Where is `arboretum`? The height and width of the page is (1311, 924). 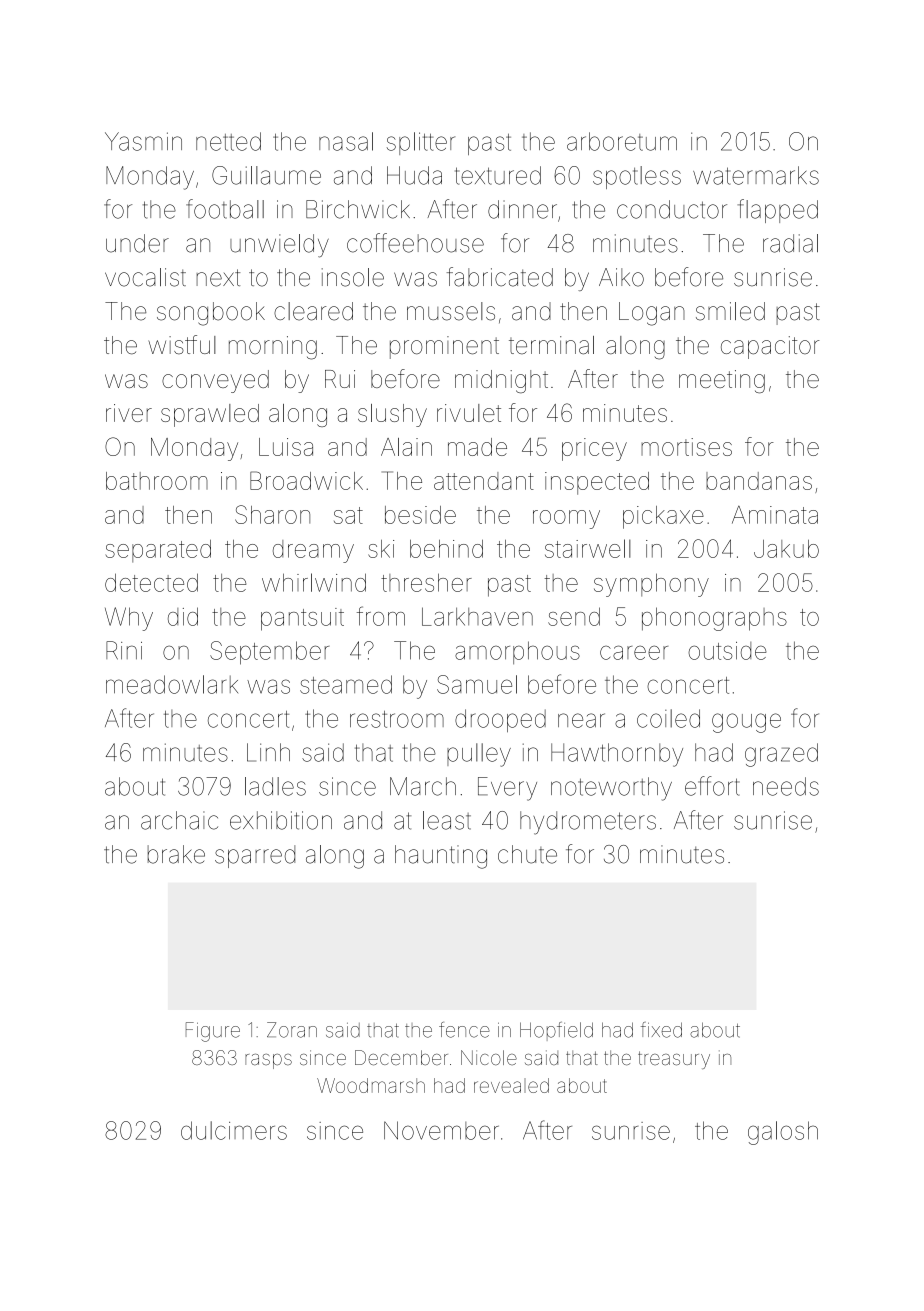 arboretum is located at coordinates (622, 141).
